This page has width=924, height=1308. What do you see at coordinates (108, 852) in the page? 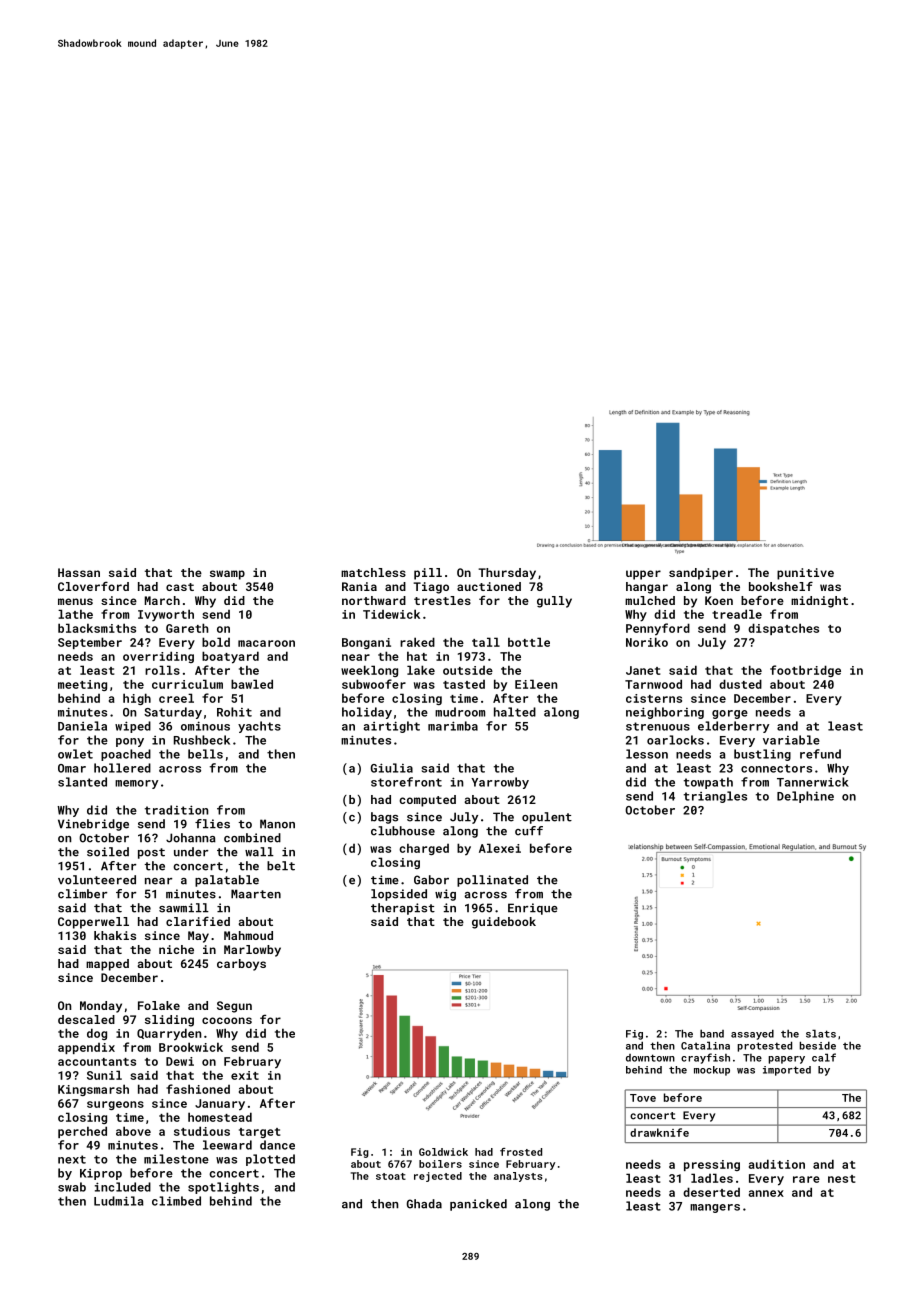
I see `soiled` at bounding box center [108, 852].
